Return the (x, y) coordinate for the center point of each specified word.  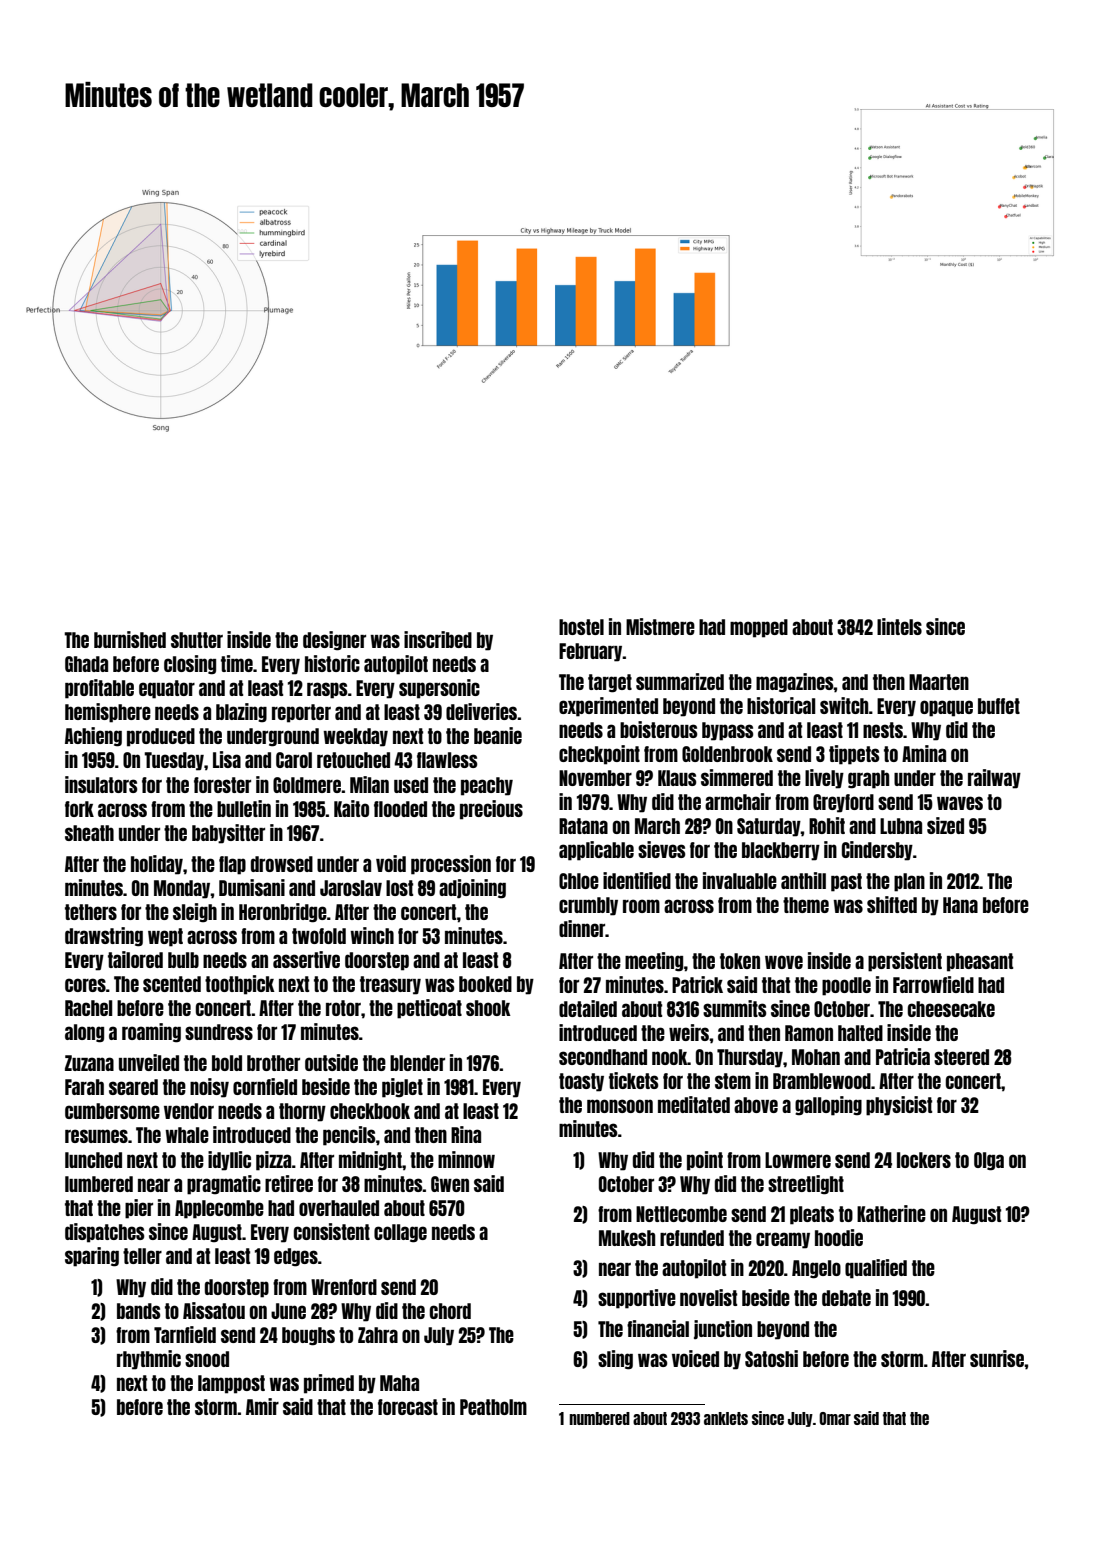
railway (994, 779)
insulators (101, 784)
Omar (835, 1418)
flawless (447, 760)
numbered (599, 1418)
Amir (262, 1406)
